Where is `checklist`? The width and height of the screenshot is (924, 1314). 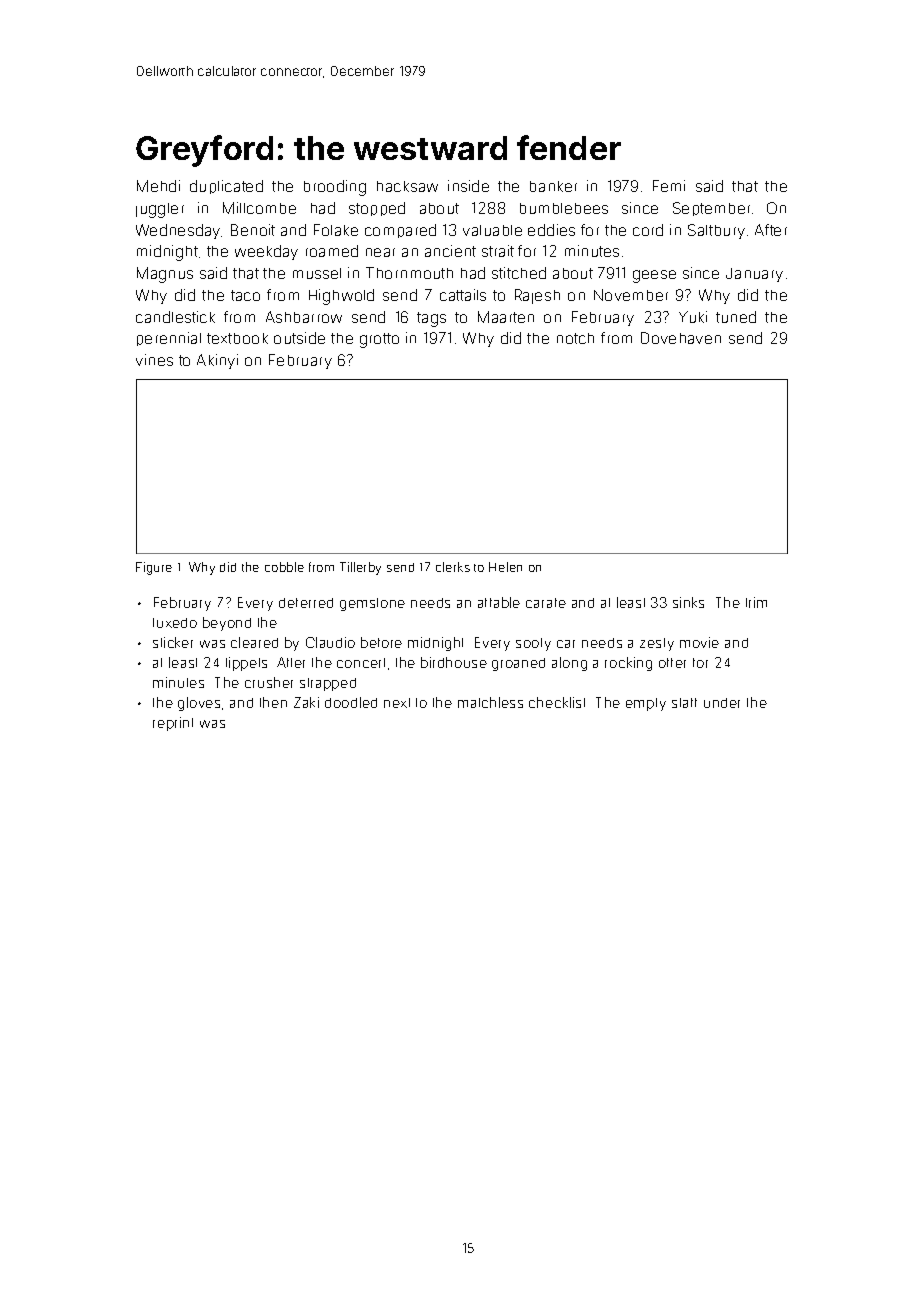
checklist is located at coordinates (557, 702).
